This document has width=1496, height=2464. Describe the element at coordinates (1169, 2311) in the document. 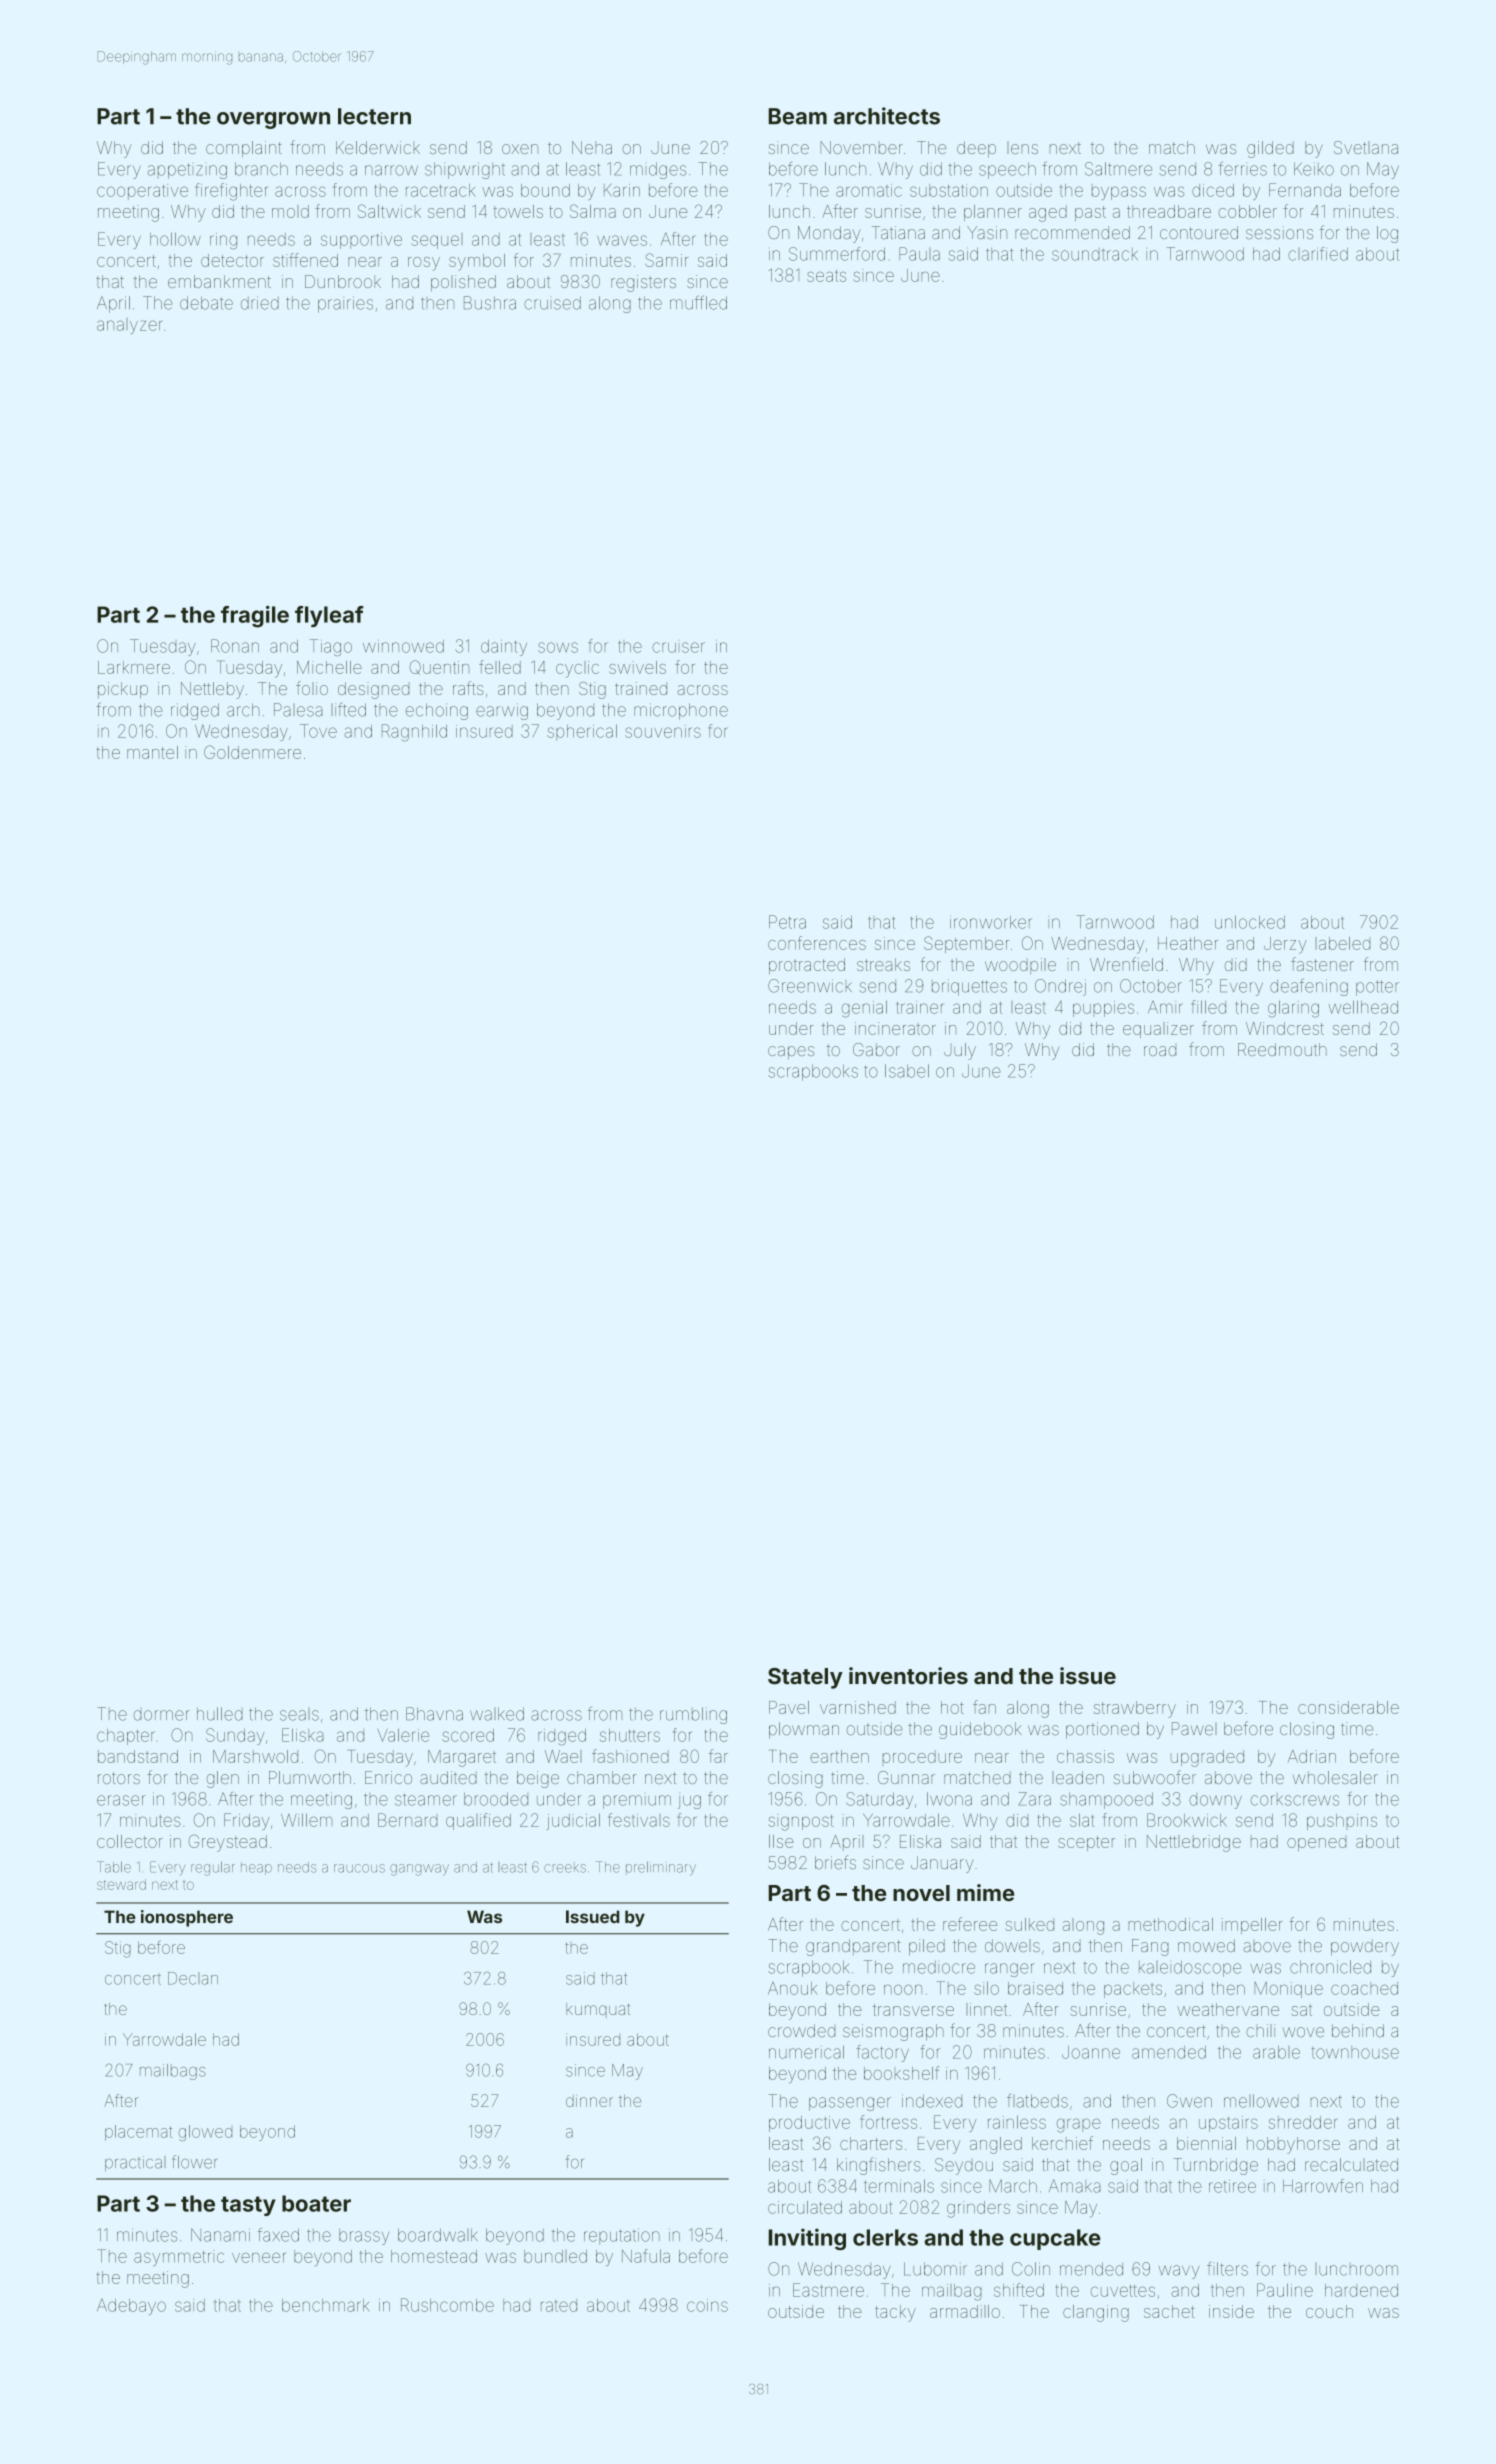

I see `sachet` at that location.
